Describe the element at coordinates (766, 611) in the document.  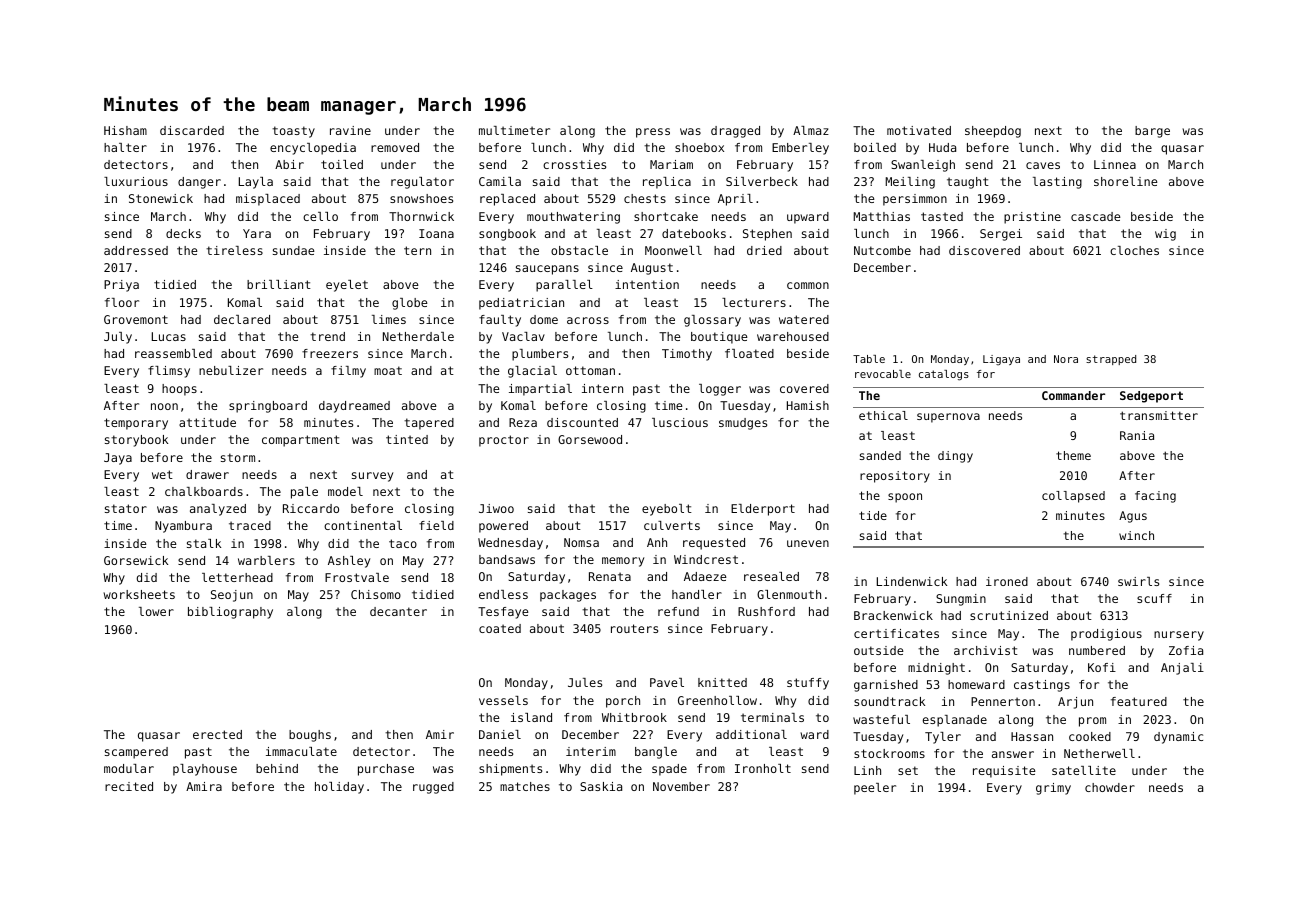
I see `Rushford` at that location.
